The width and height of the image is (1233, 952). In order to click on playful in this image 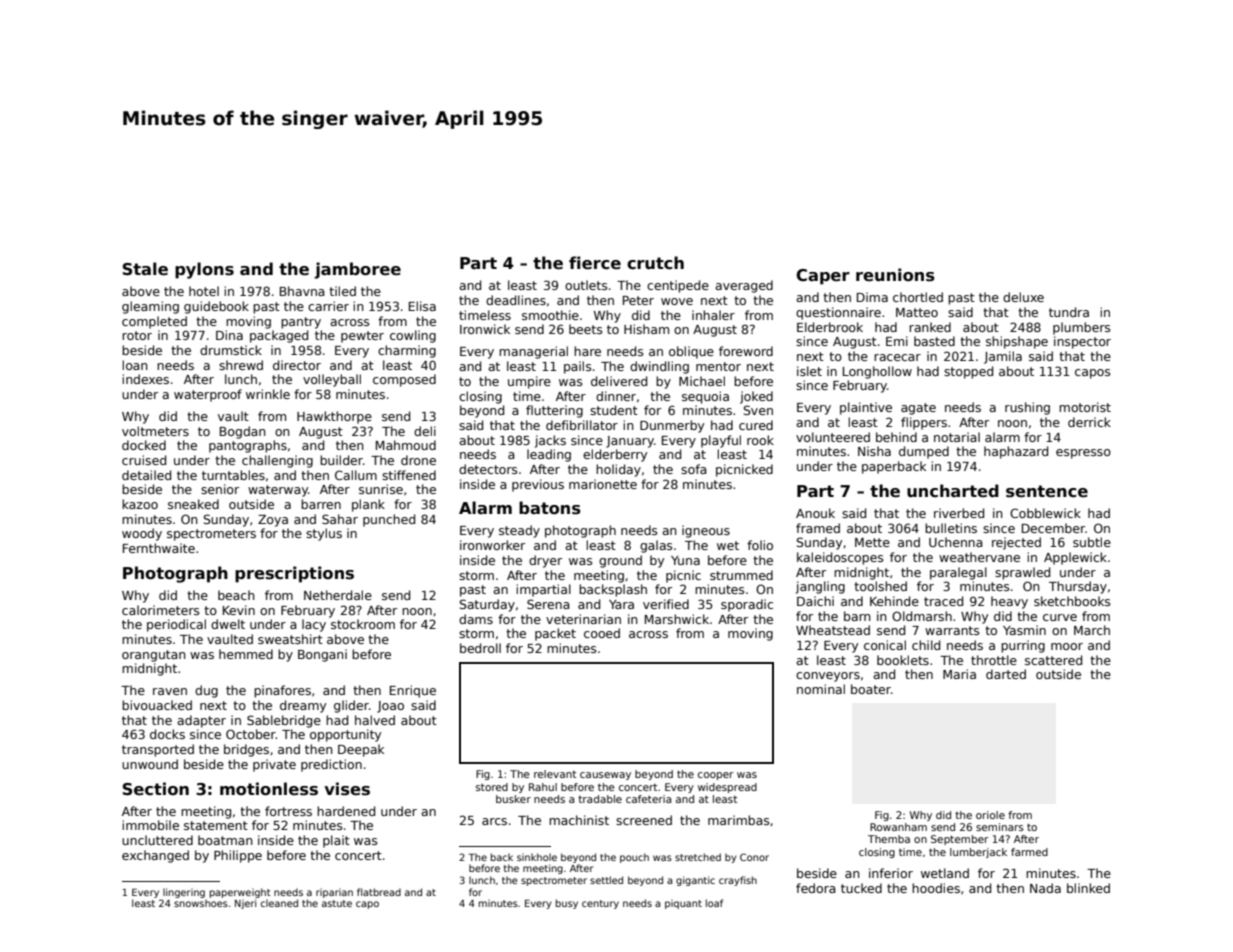, I will do `click(721, 441)`.
